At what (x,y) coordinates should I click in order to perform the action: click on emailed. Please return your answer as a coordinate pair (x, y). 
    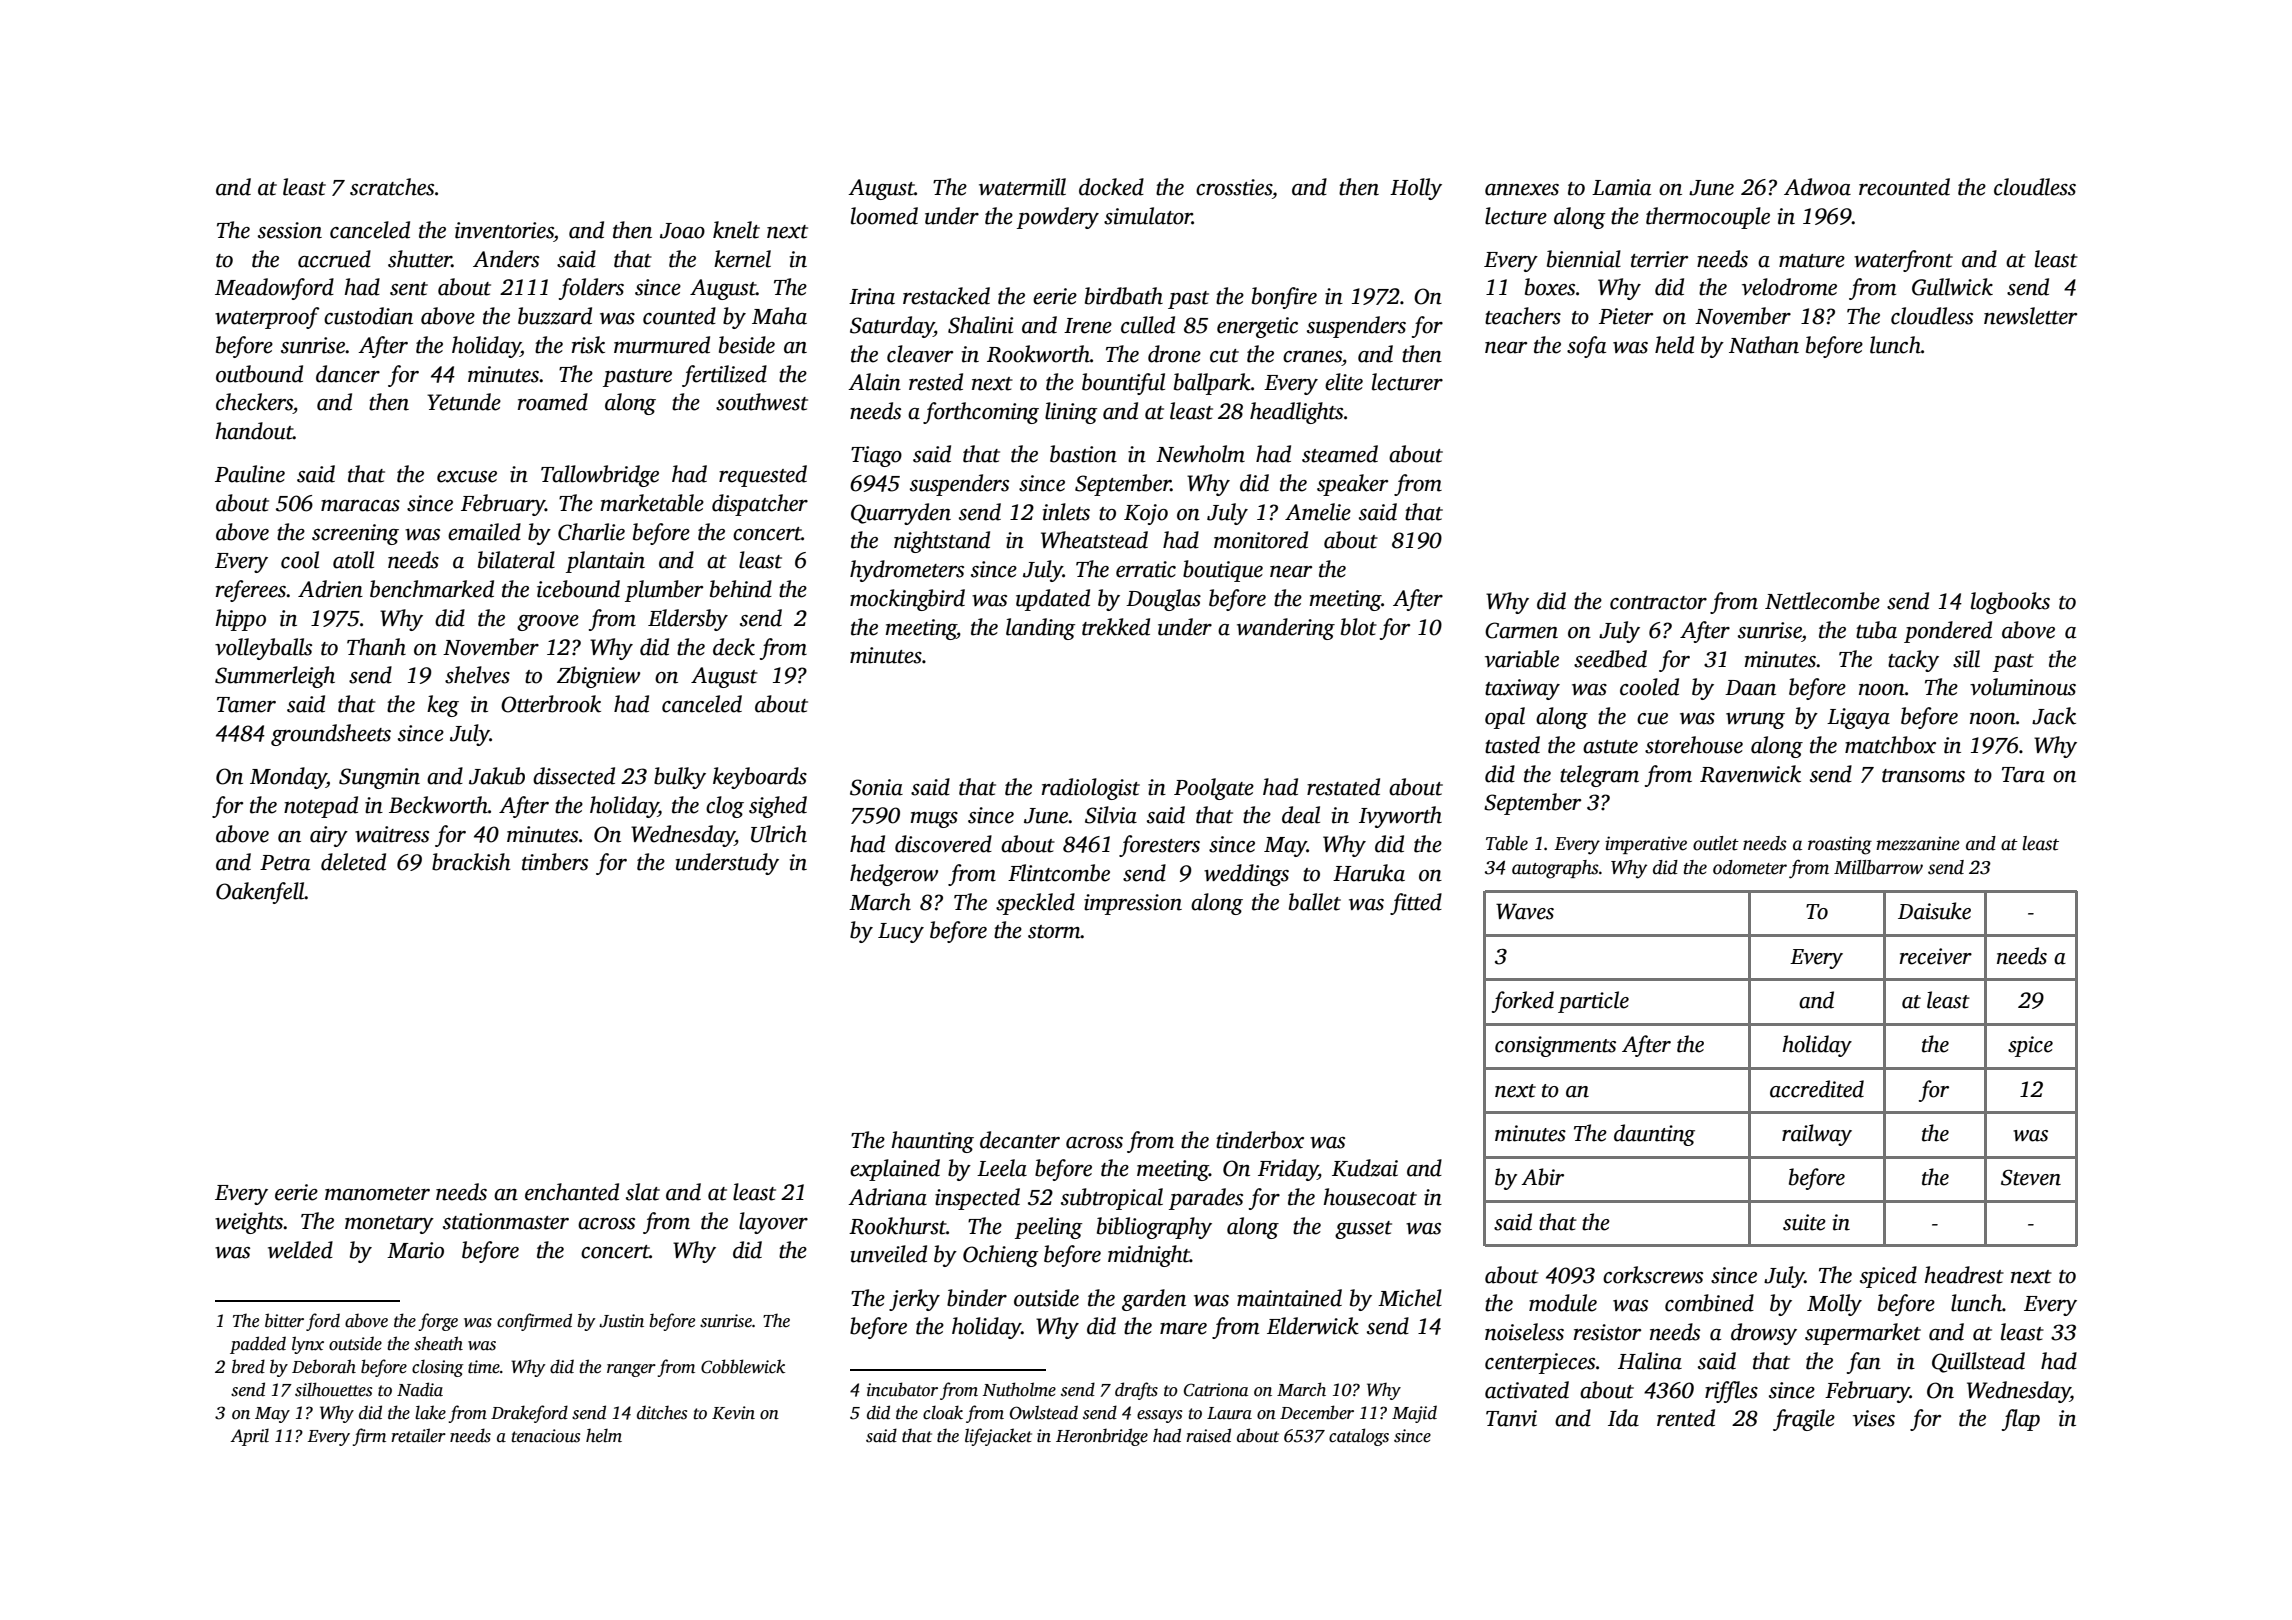
    Looking at the image, I should click on (484, 532).
